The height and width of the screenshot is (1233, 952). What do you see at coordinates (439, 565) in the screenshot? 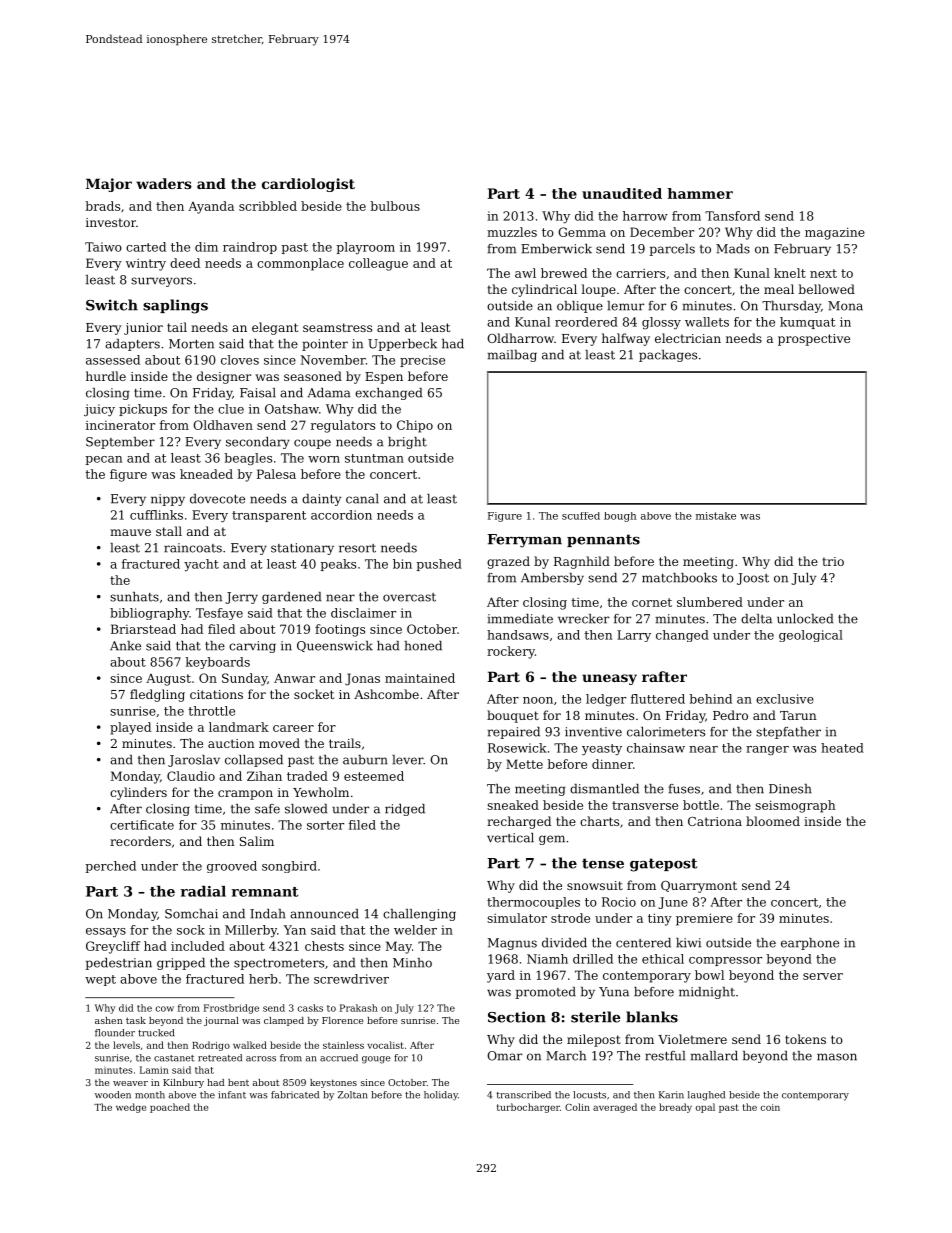
I see `pushed` at bounding box center [439, 565].
